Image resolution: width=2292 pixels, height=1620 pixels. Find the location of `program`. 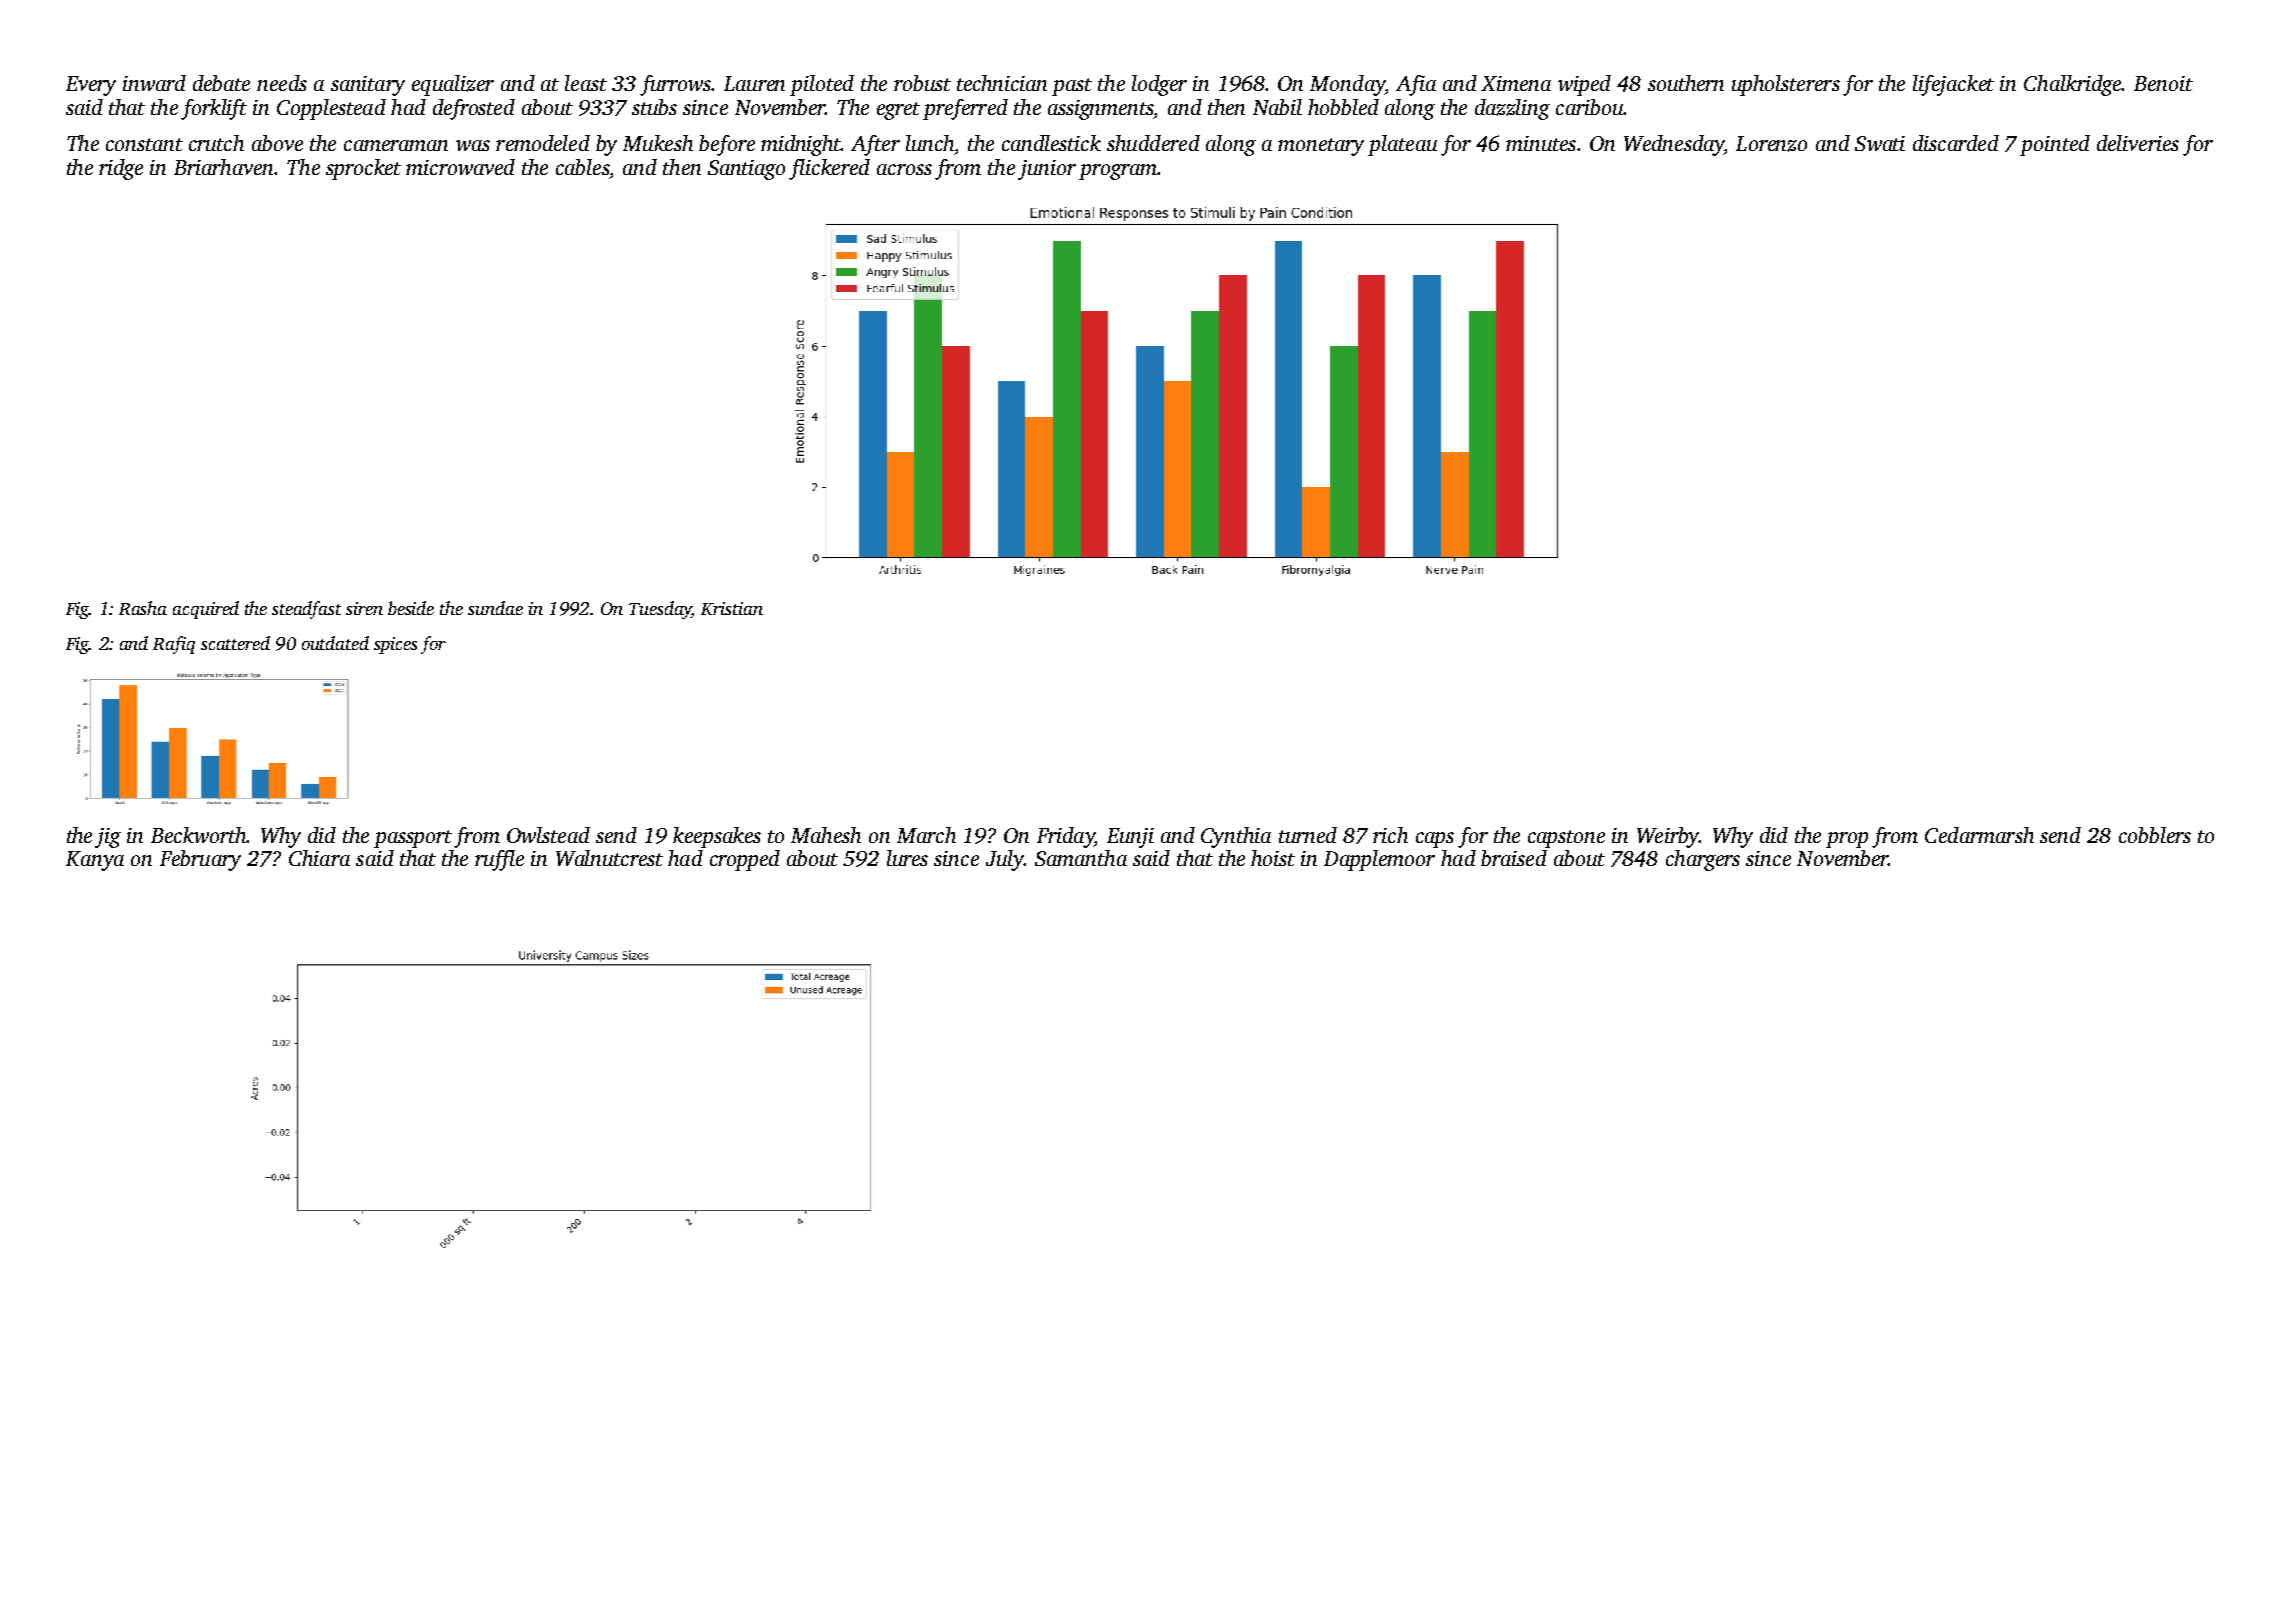

program is located at coordinates (1118, 172).
